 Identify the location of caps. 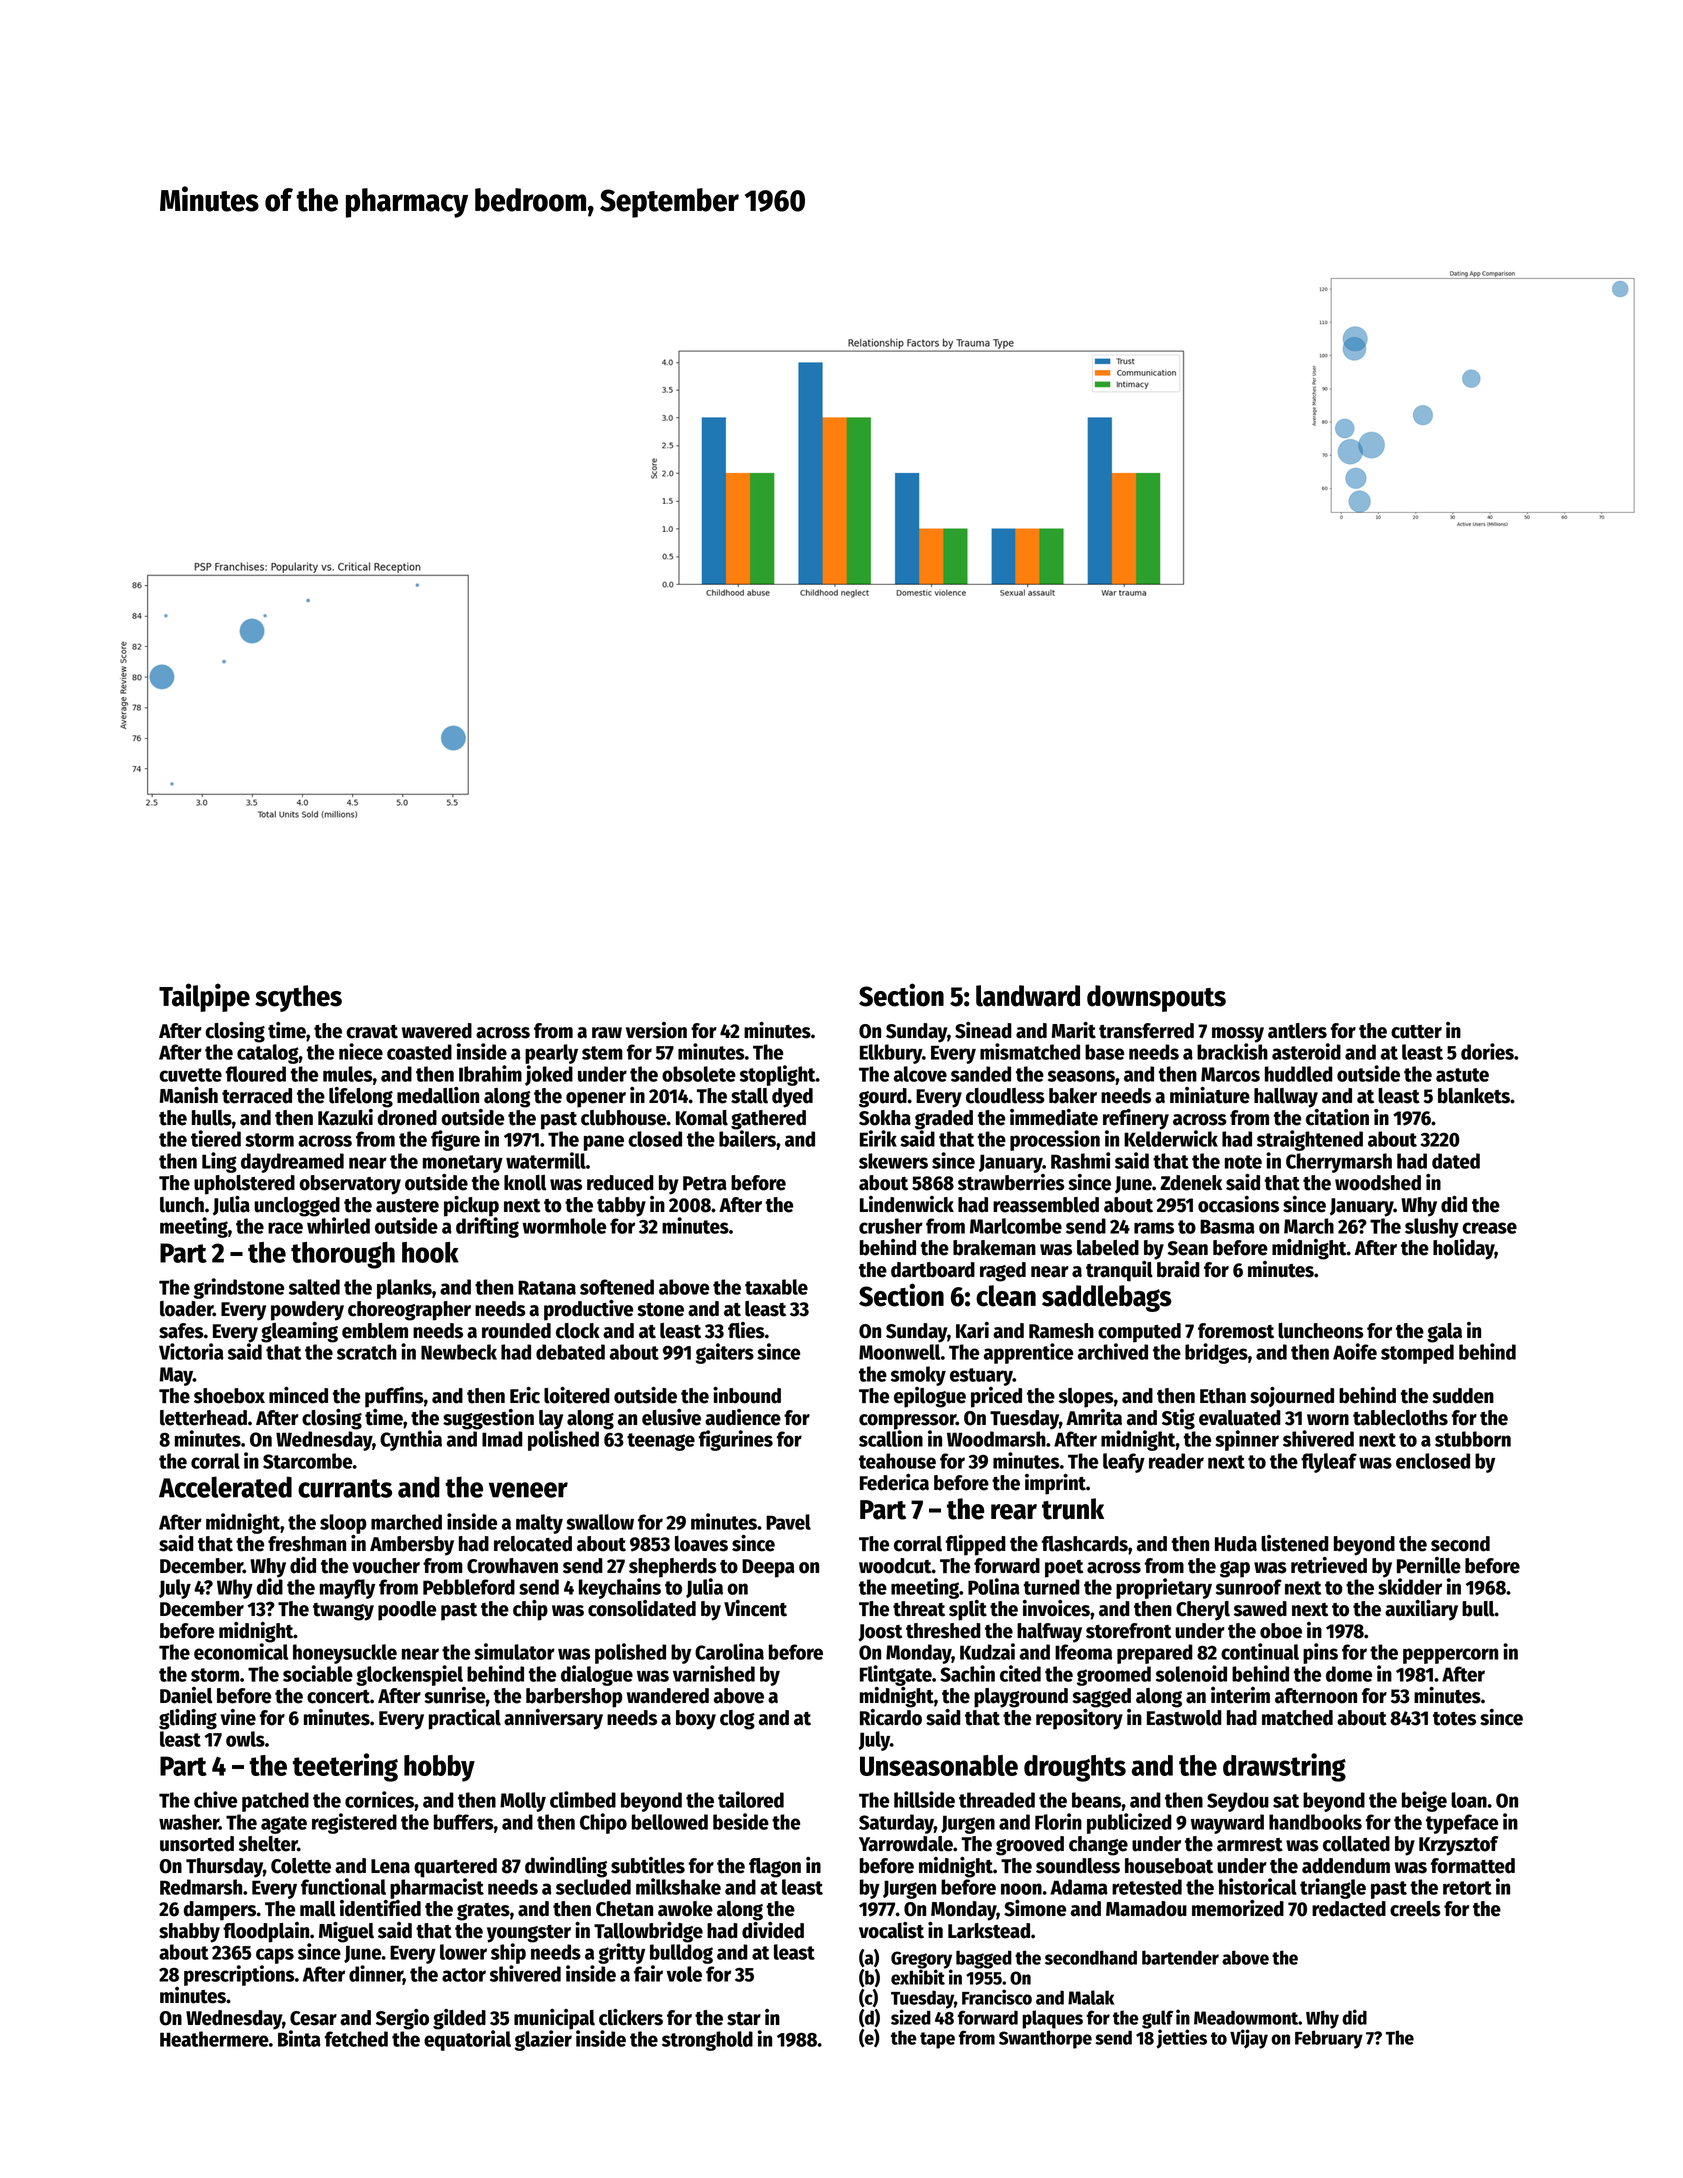
(275, 1956).
